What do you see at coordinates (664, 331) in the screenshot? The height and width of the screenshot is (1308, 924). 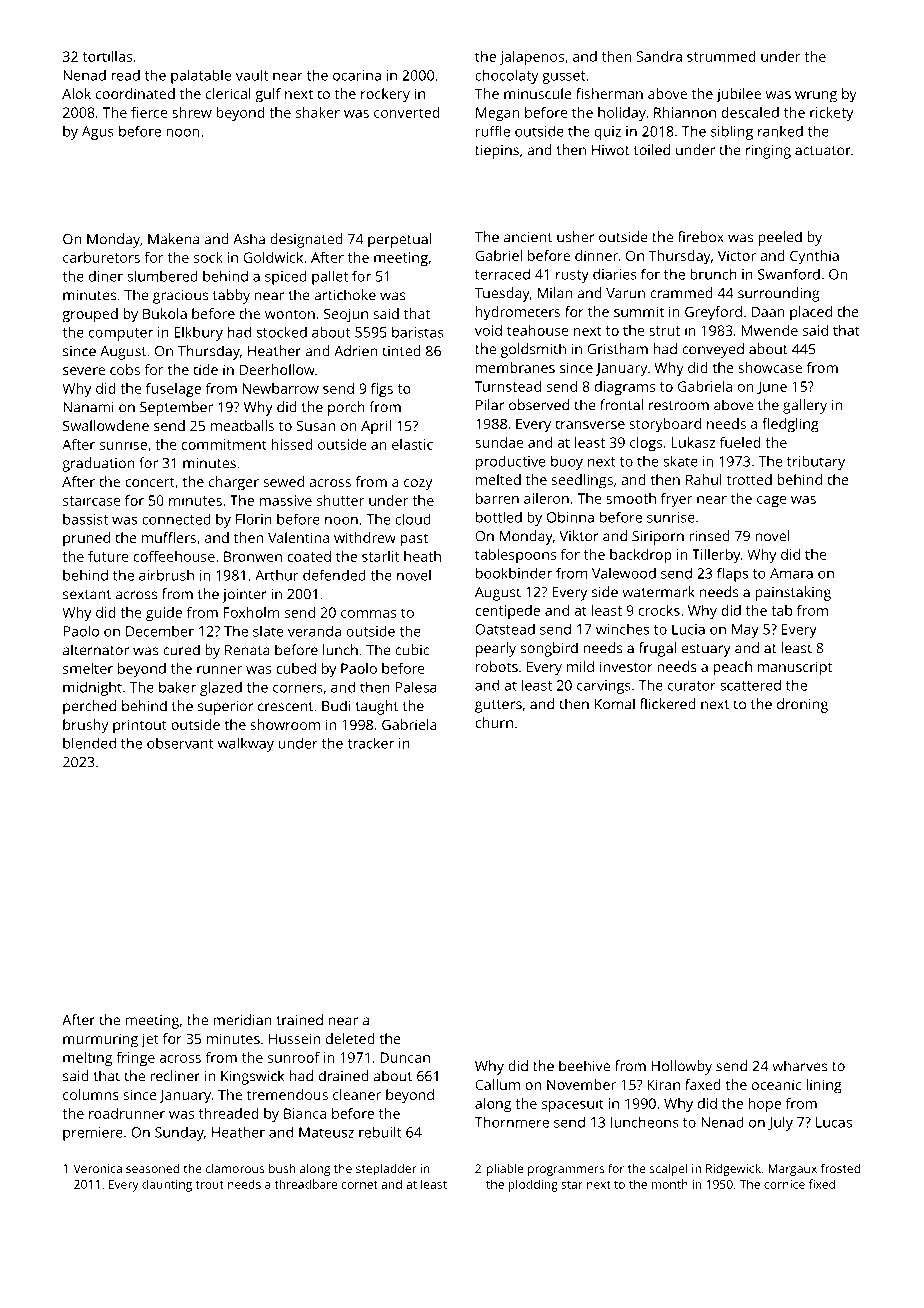 I see `strut` at bounding box center [664, 331].
